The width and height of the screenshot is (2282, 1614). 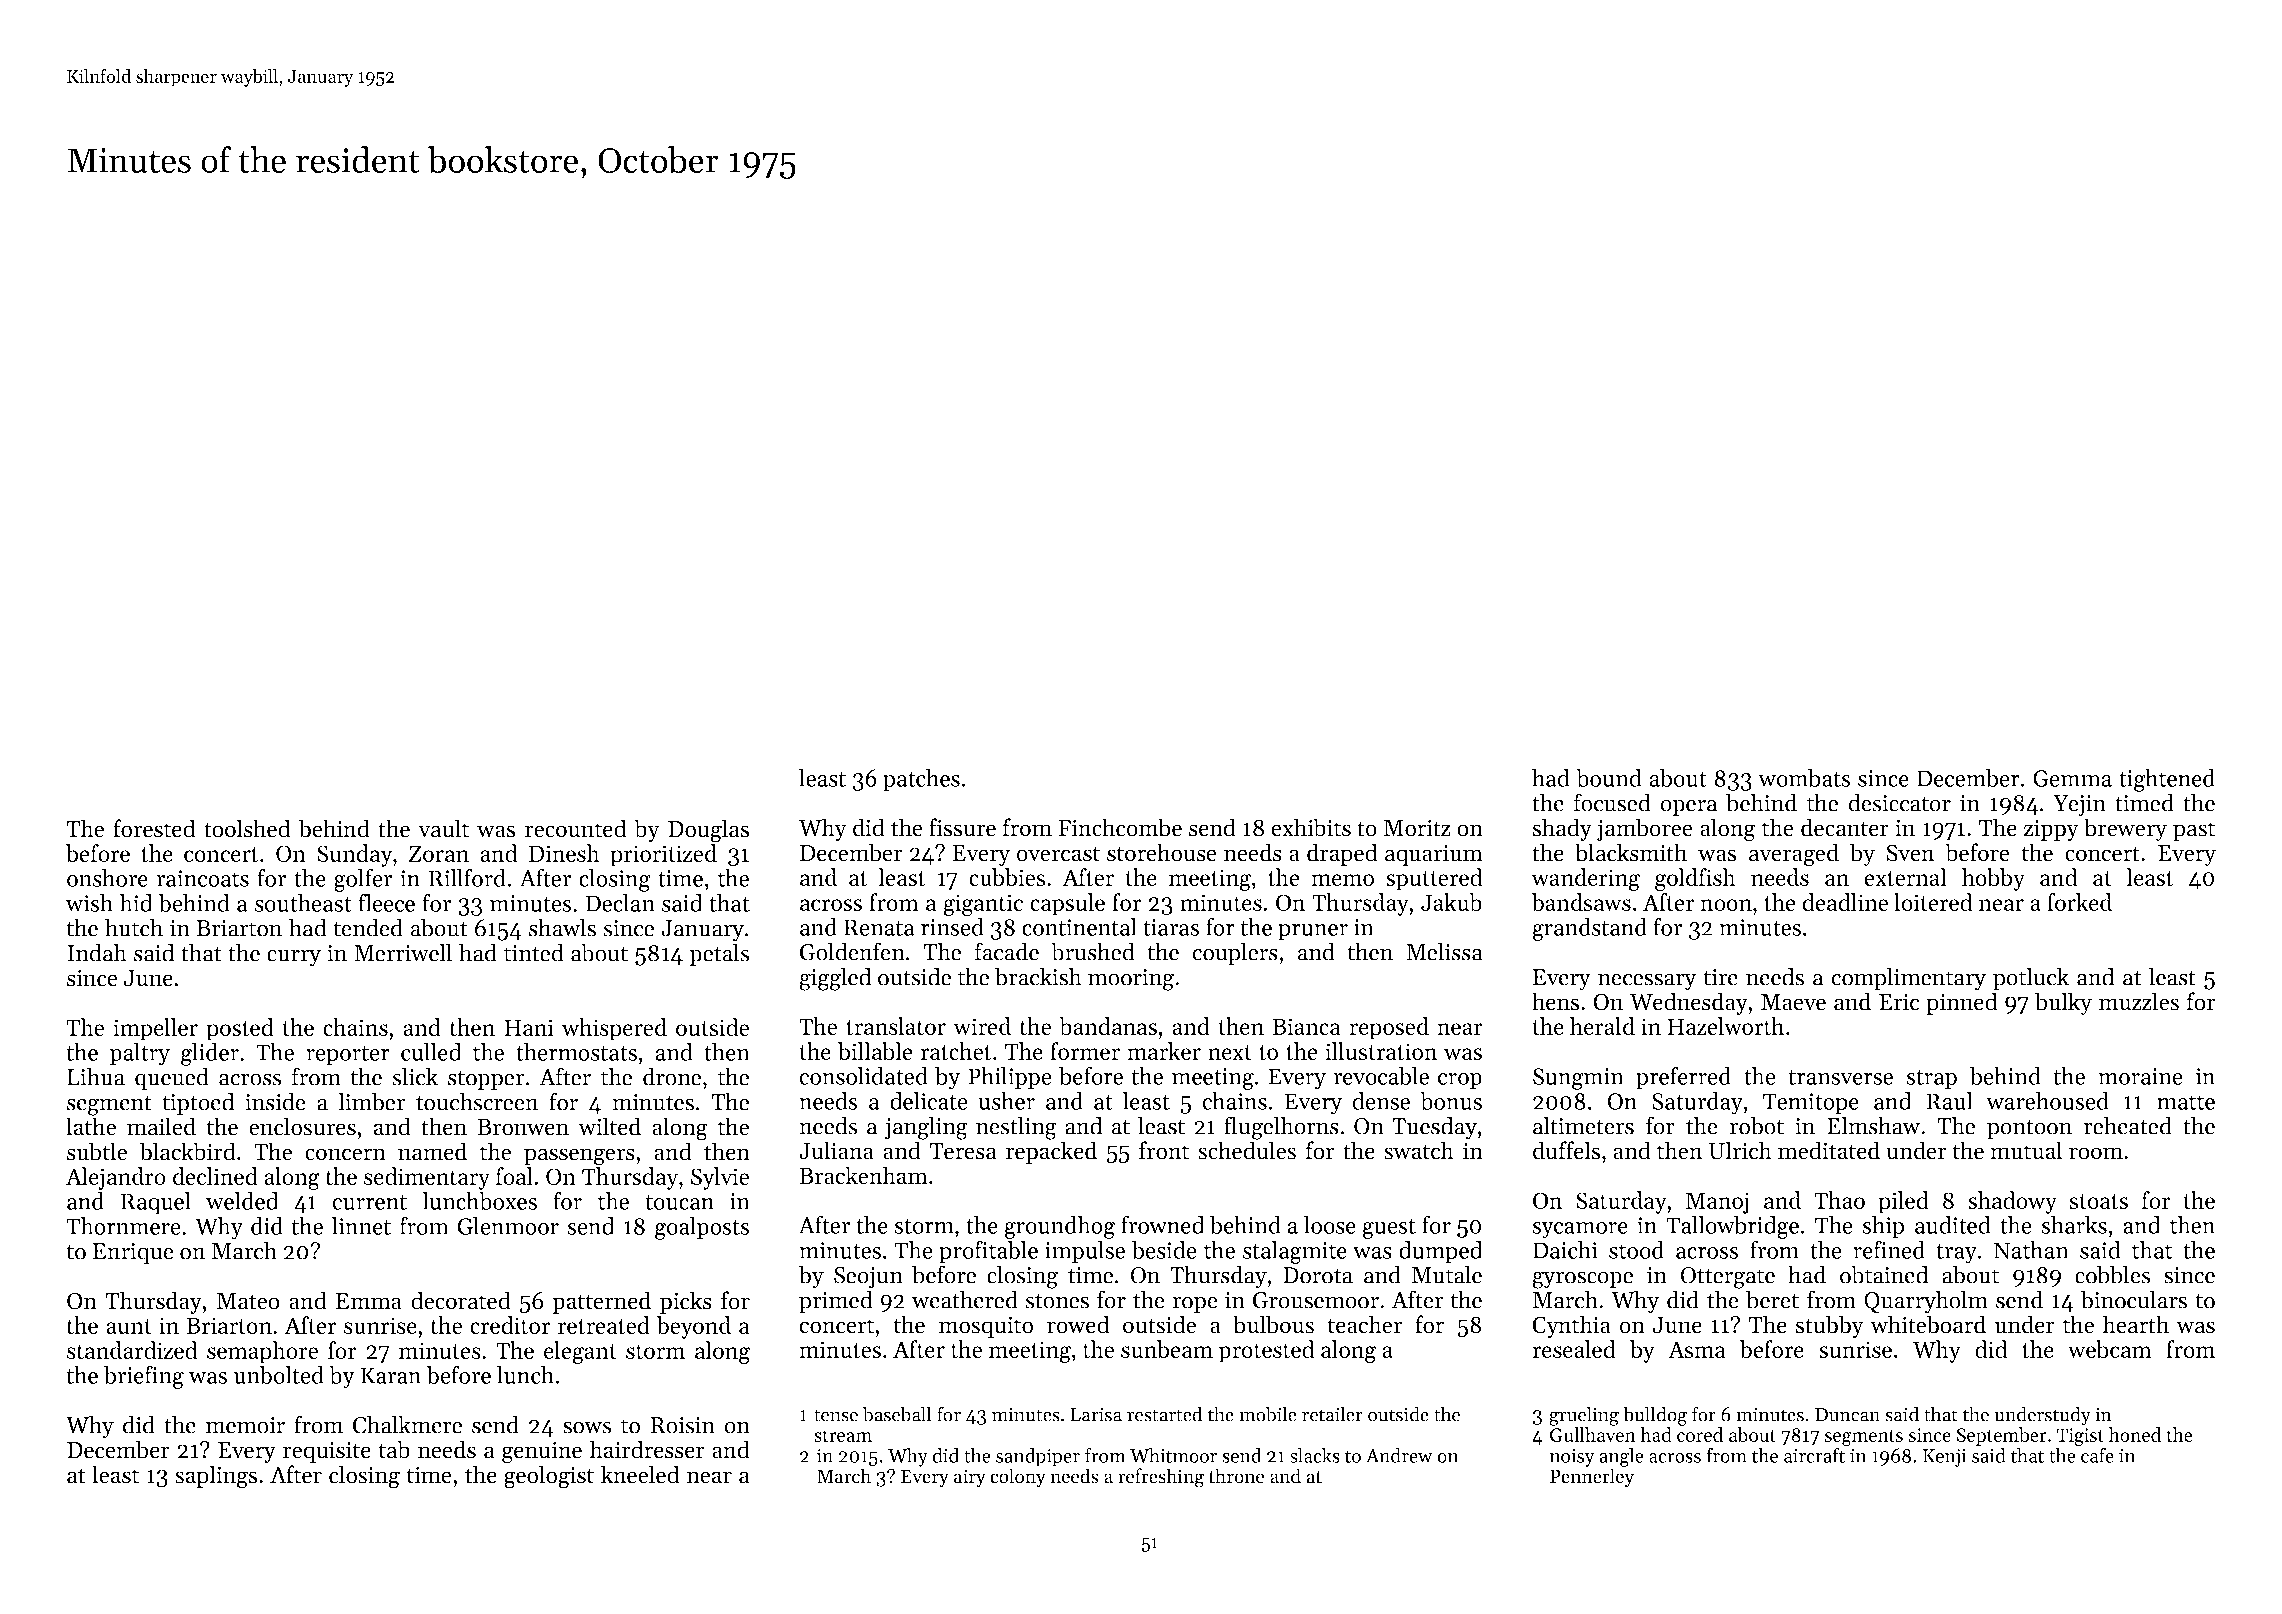 What do you see at coordinates (564, 853) in the screenshot?
I see `Dinesh` at bounding box center [564, 853].
